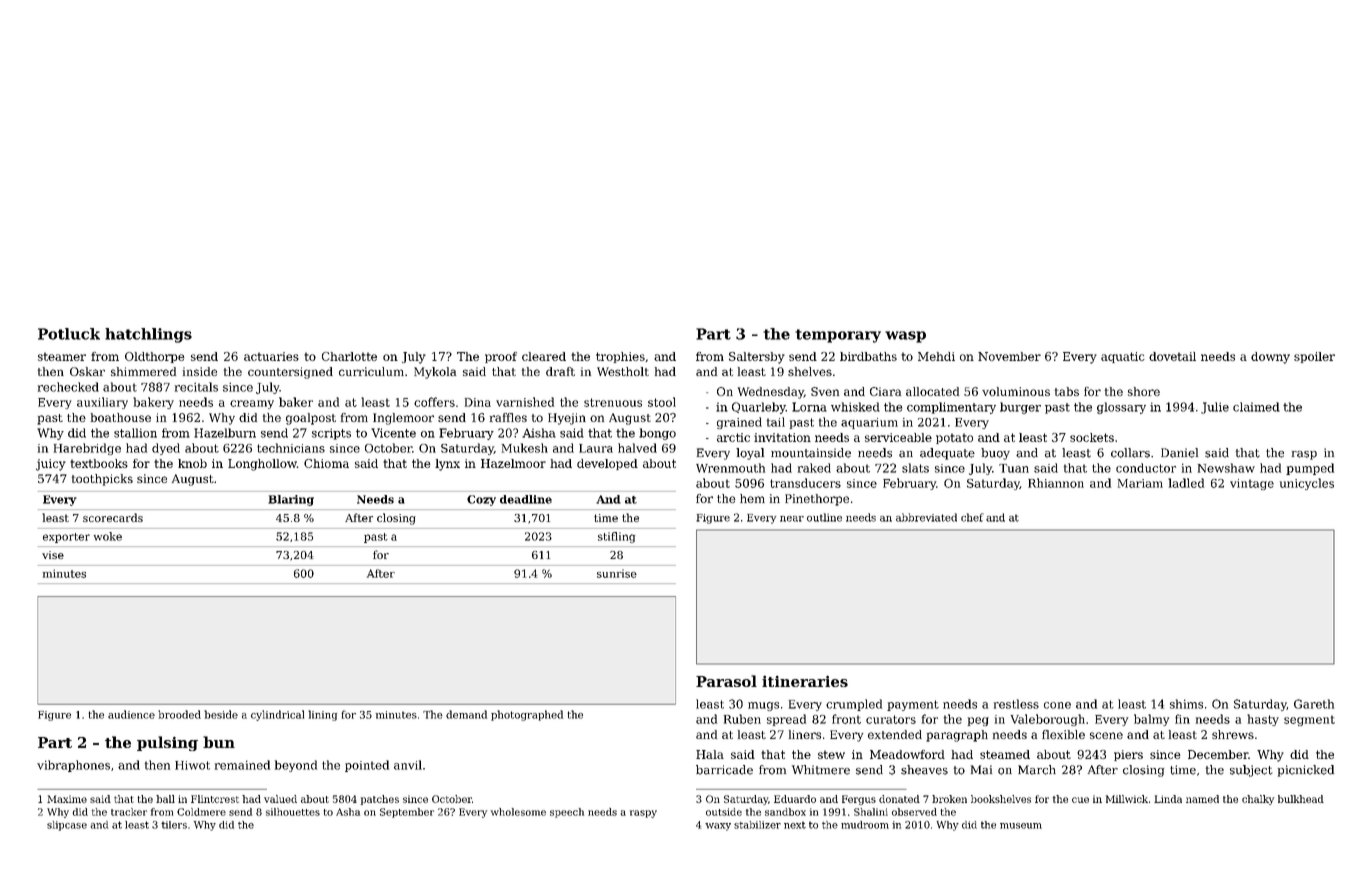 The height and width of the page is (887, 1372). I want to click on loyal, so click(750, 454).
